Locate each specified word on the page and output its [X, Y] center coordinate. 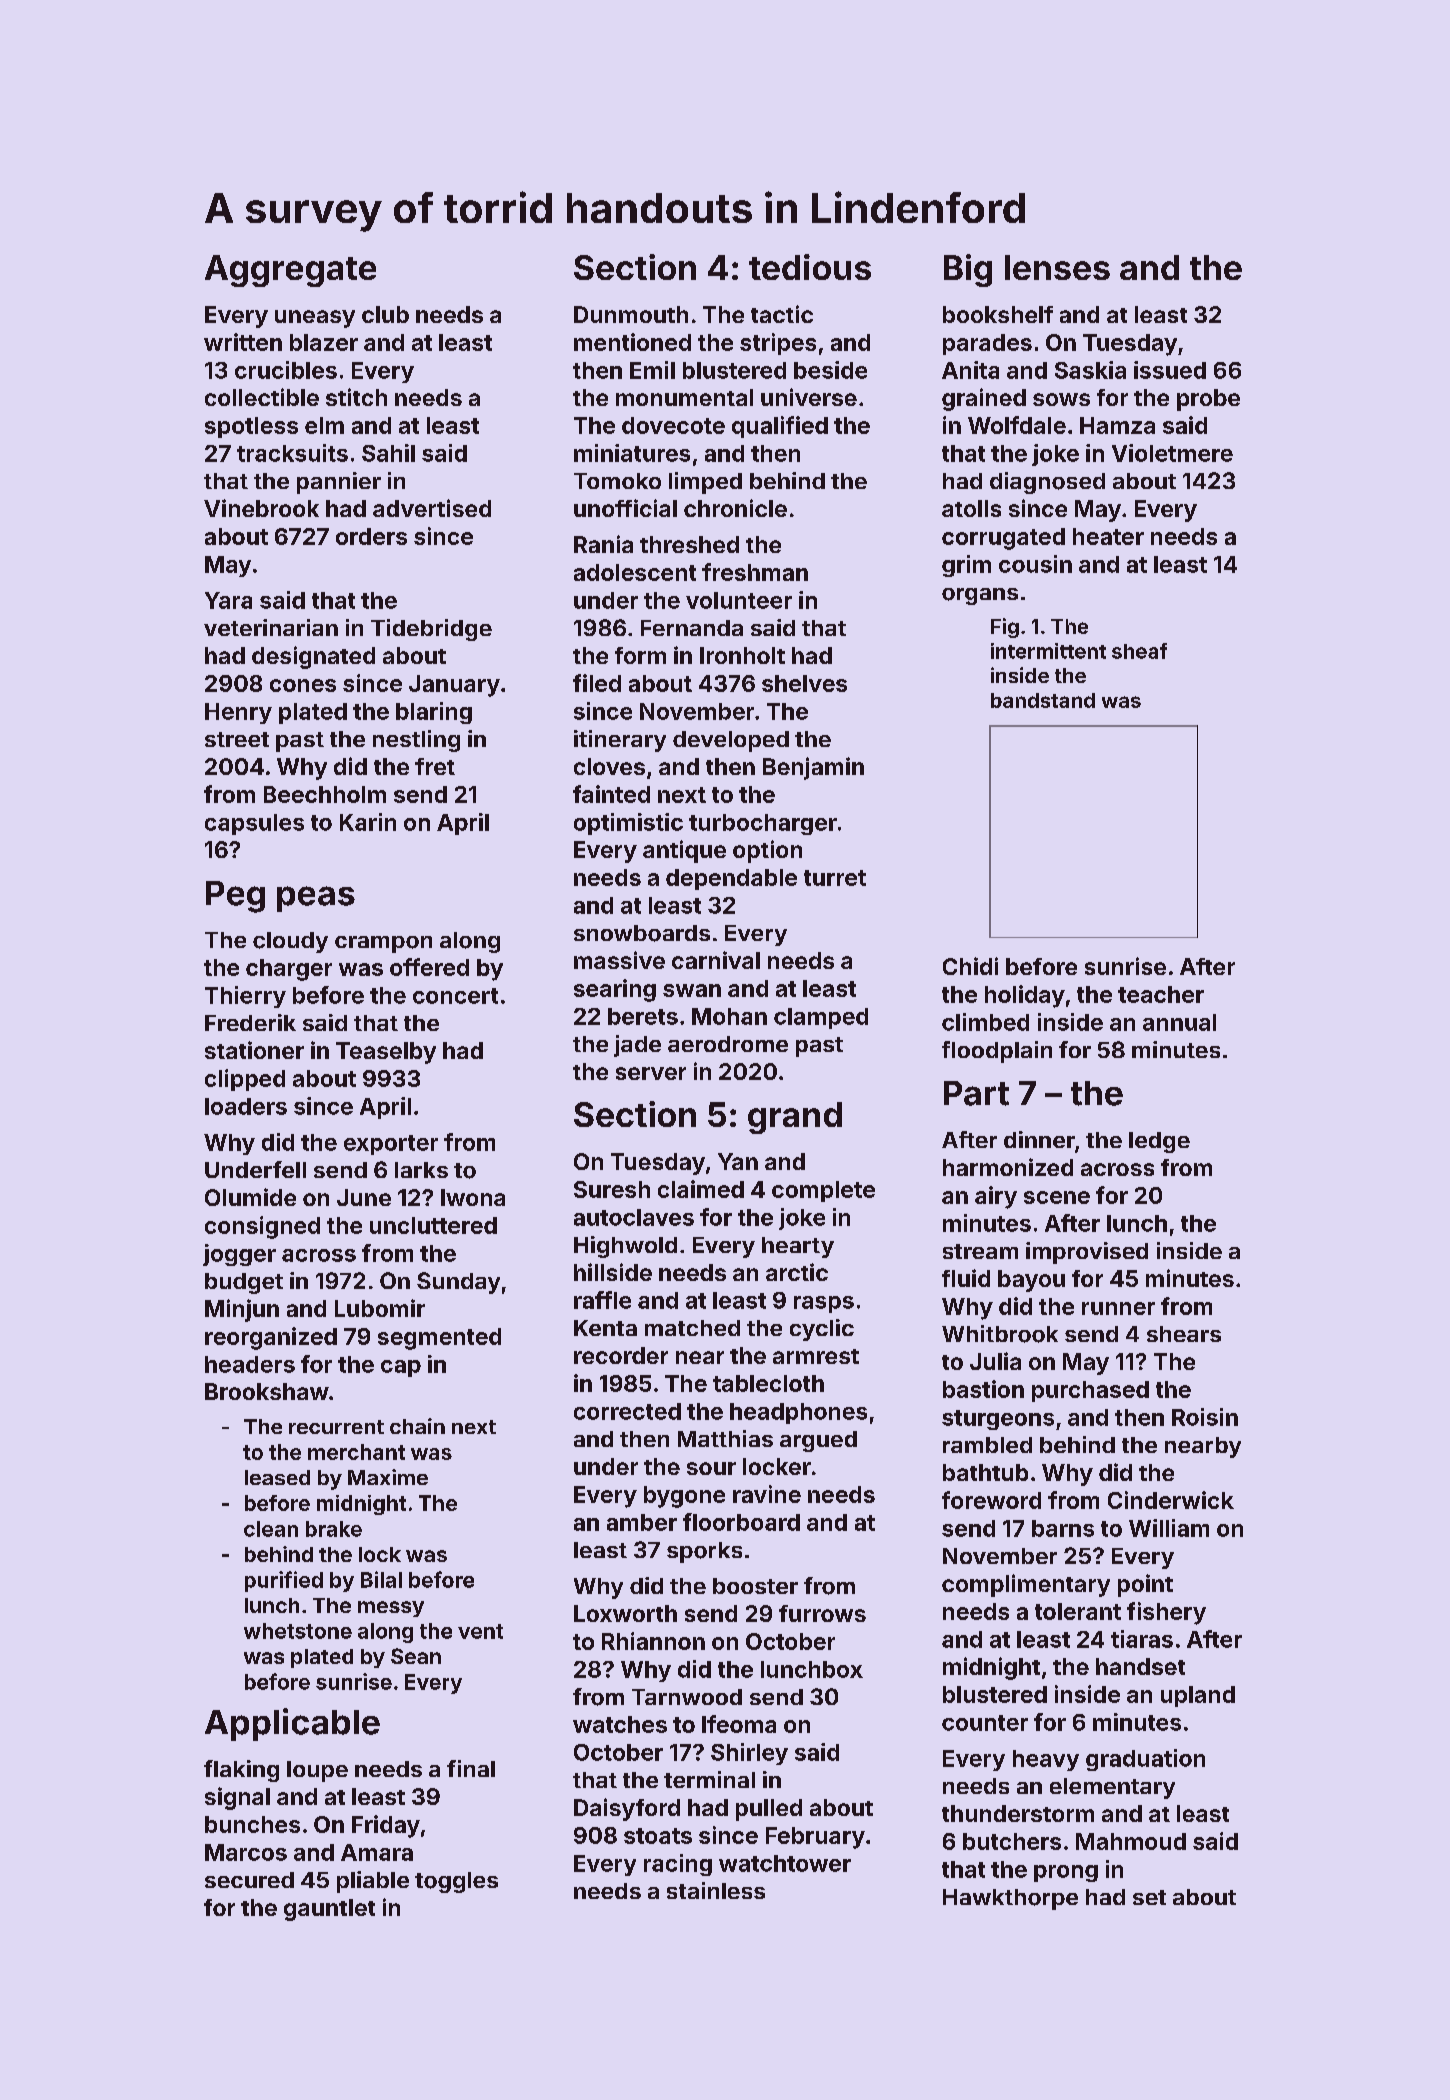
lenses [1057, 267]
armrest [816, 1356]
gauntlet [329, 1910]
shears [1184, 1334]
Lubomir [380, 1308]
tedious [810, 267]
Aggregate [290, 271]
